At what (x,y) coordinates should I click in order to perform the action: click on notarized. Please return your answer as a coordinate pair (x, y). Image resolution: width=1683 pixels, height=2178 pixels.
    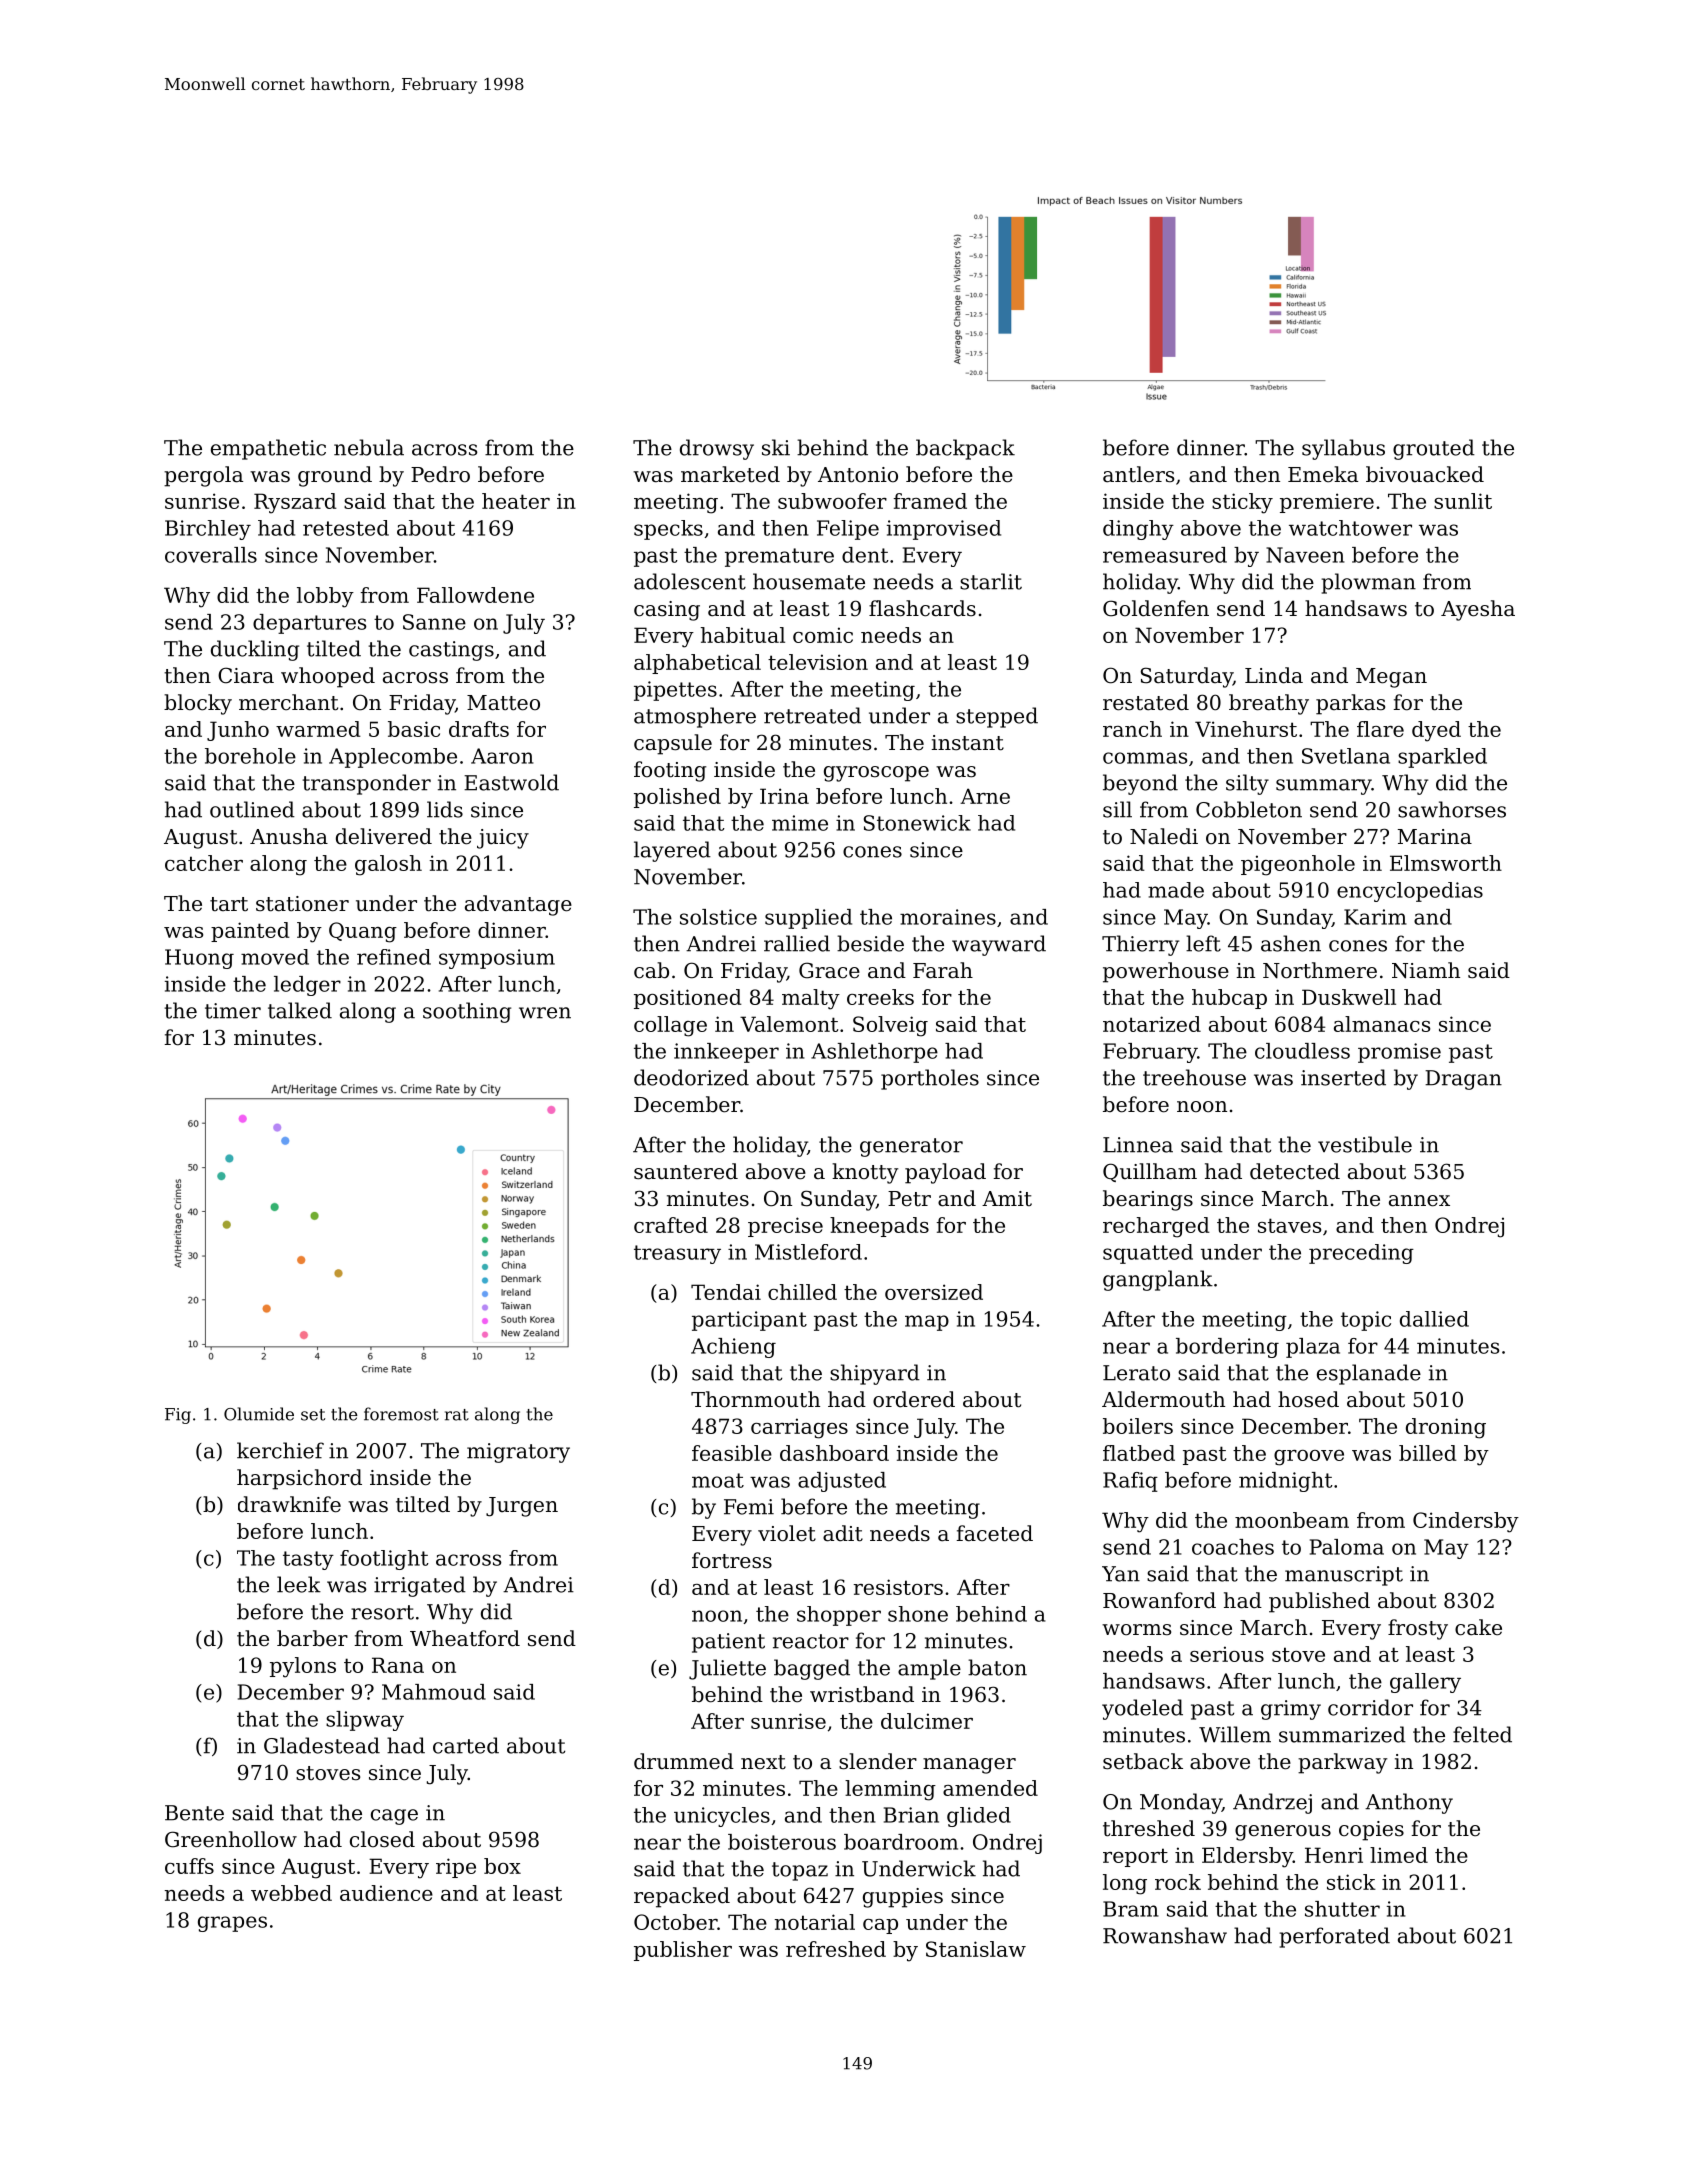
    Looking at the image, I should click on (1152, 1024).
